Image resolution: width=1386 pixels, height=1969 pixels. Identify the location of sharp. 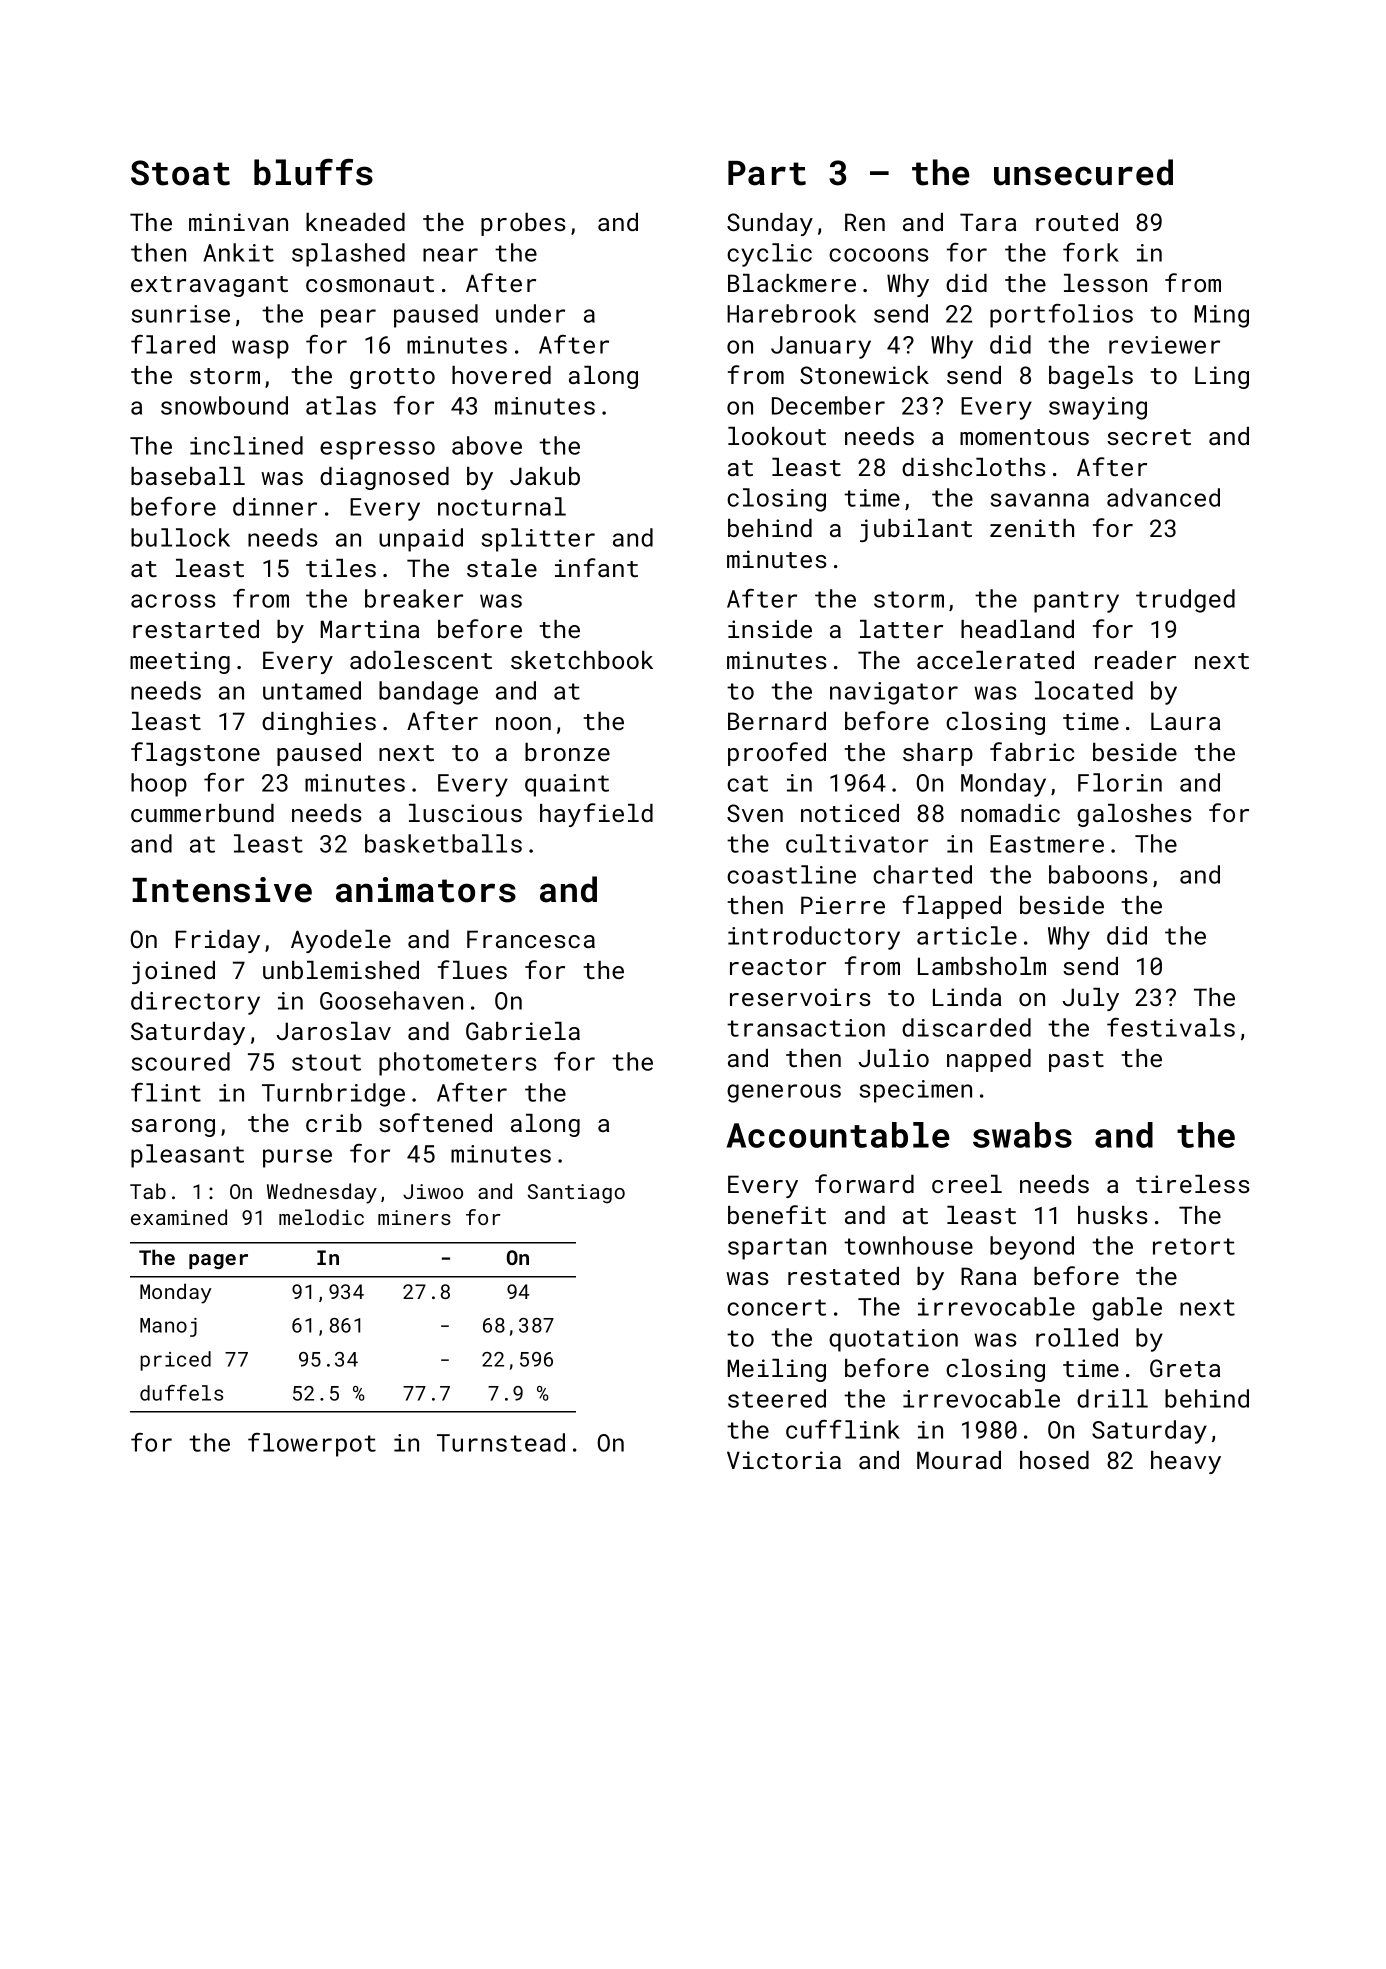
(938, 754).
